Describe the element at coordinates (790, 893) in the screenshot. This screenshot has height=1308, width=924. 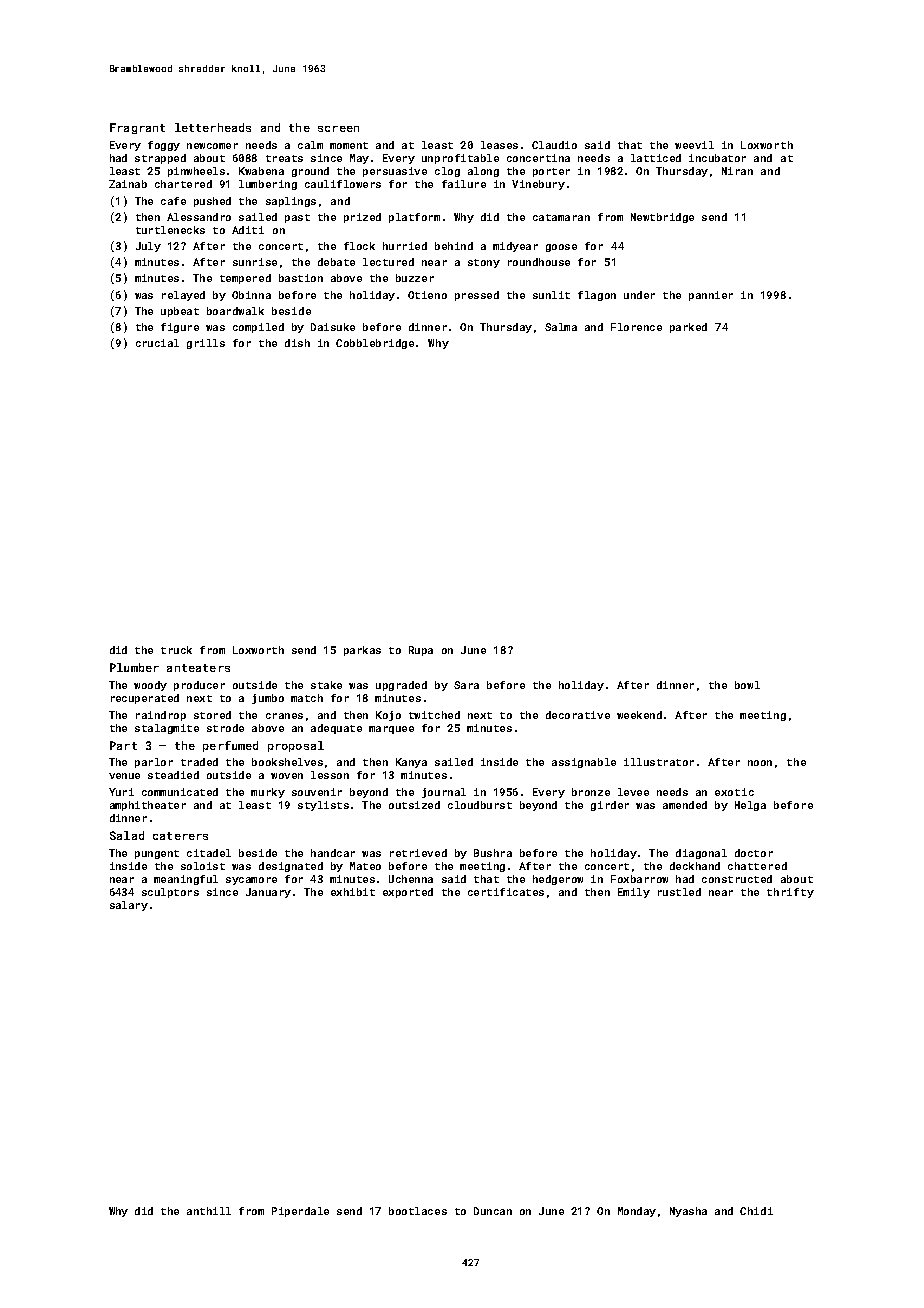
I see `thrifty` at that location.
